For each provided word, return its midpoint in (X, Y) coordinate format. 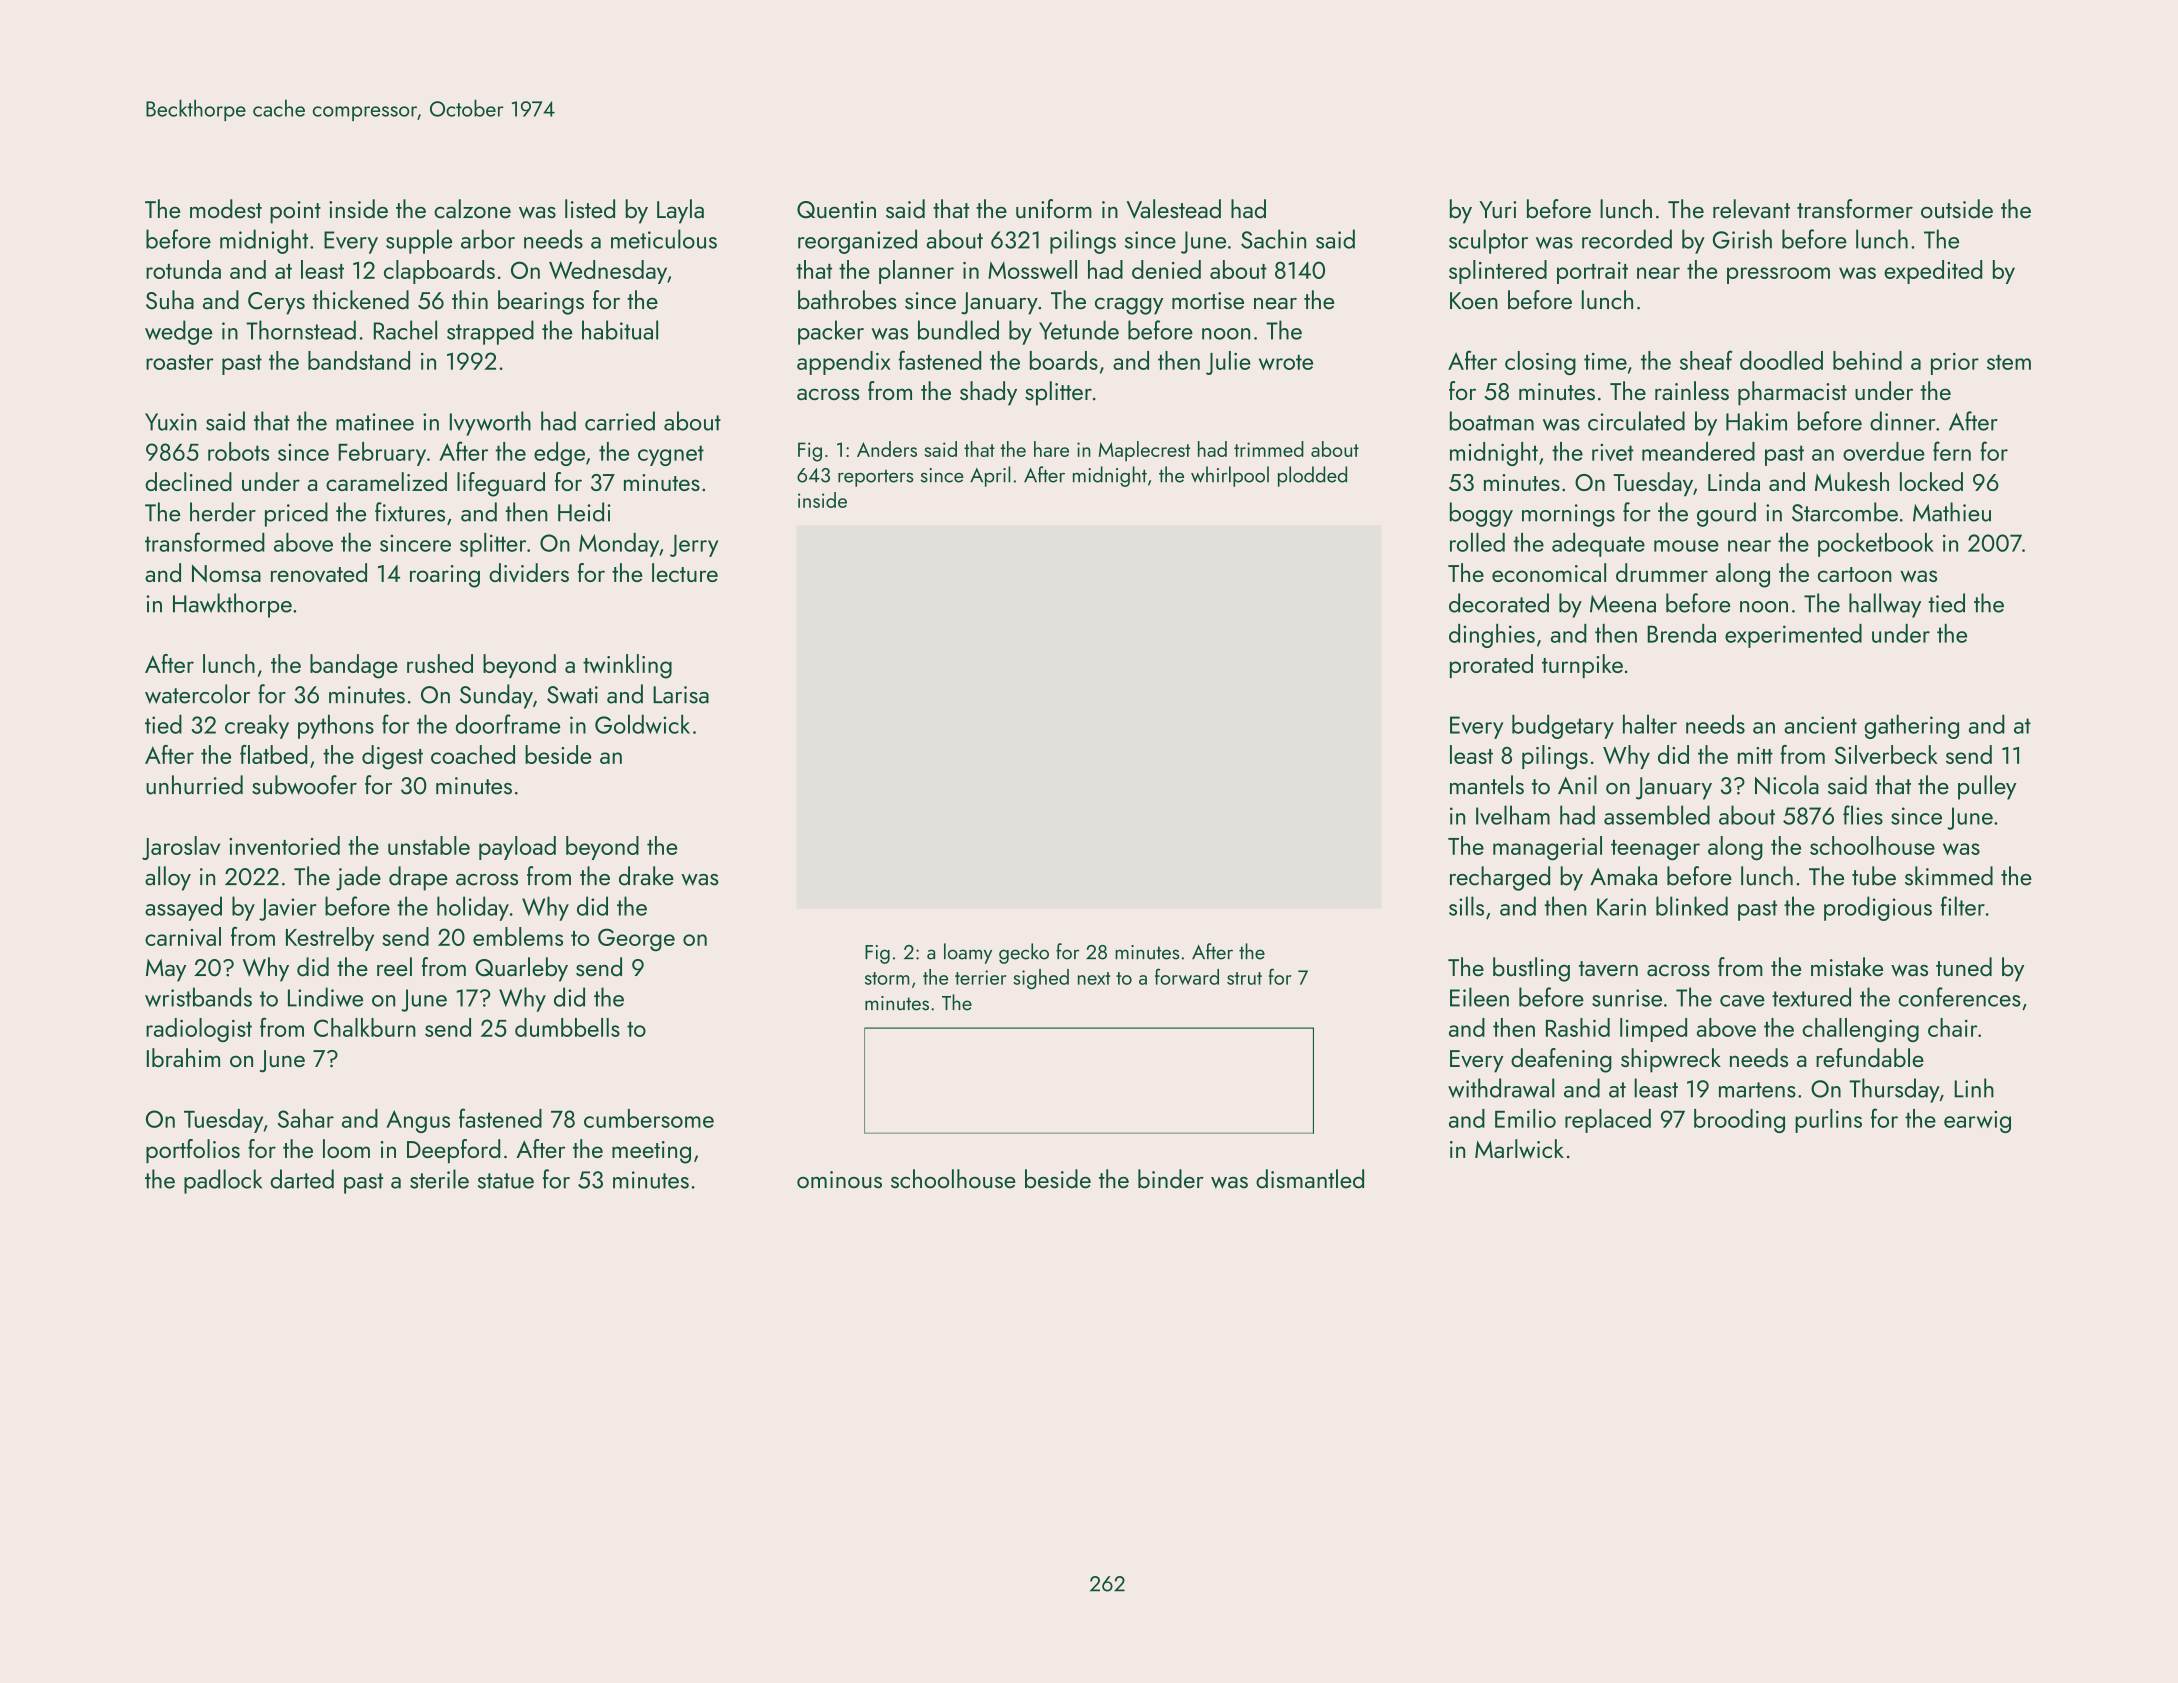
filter (1963, 906)
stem (2009, 362)
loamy (968, 953)
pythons (336, 726)
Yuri (1497, 210)
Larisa (681, 695)
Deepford (453, 1151)
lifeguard (501, 484)
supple (419, 241)
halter (1650, 724)
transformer (1855, 209)
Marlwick (1519, 1149)
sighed (1041, 979)
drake (646, 876)
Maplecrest (1144, 451)
